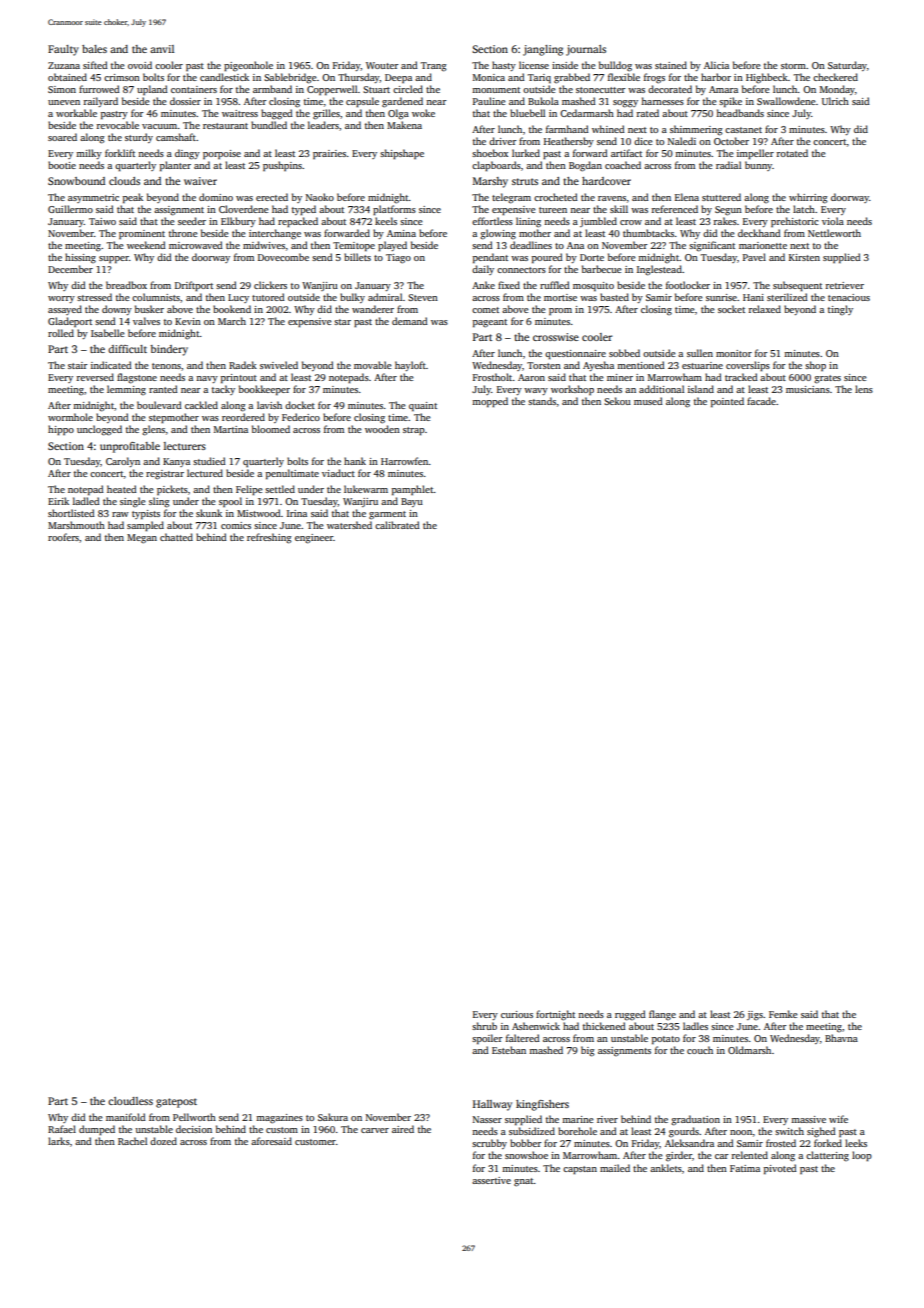  What do you see at coordinates (412, 502) in the screenshot?
I see `Bayu` at bounding box center [412, 502].
